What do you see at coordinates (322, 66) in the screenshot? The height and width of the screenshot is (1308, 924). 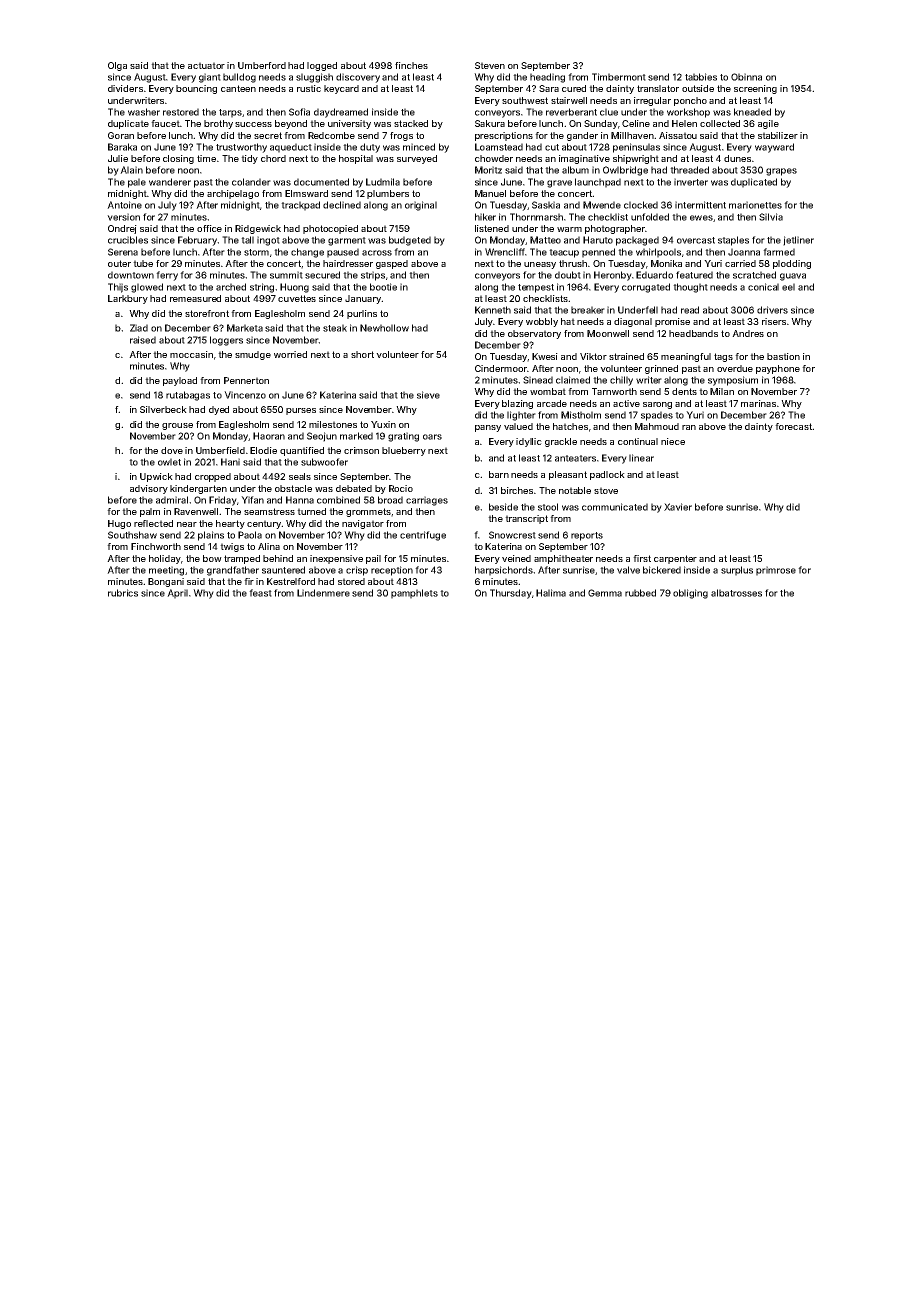 I see `logged` at bounding box center [322, 66].
